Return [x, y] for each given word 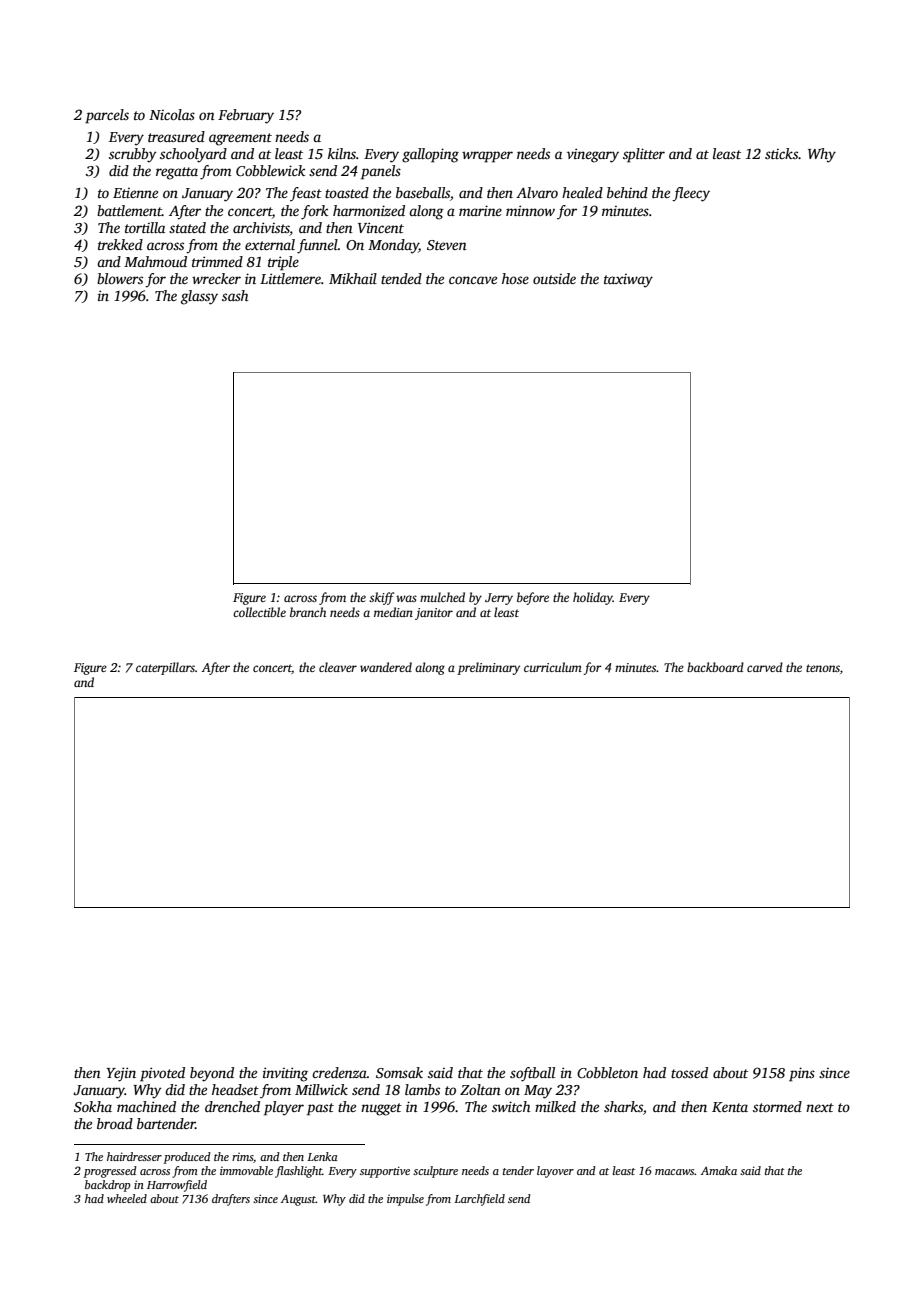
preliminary [488, 668]
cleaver [338, 667]
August [298, 1200]
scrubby [132, 155]
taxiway [628, 281]
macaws [675, 1172]
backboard [715, 667]
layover [555, 1172]
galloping [430, 155]
